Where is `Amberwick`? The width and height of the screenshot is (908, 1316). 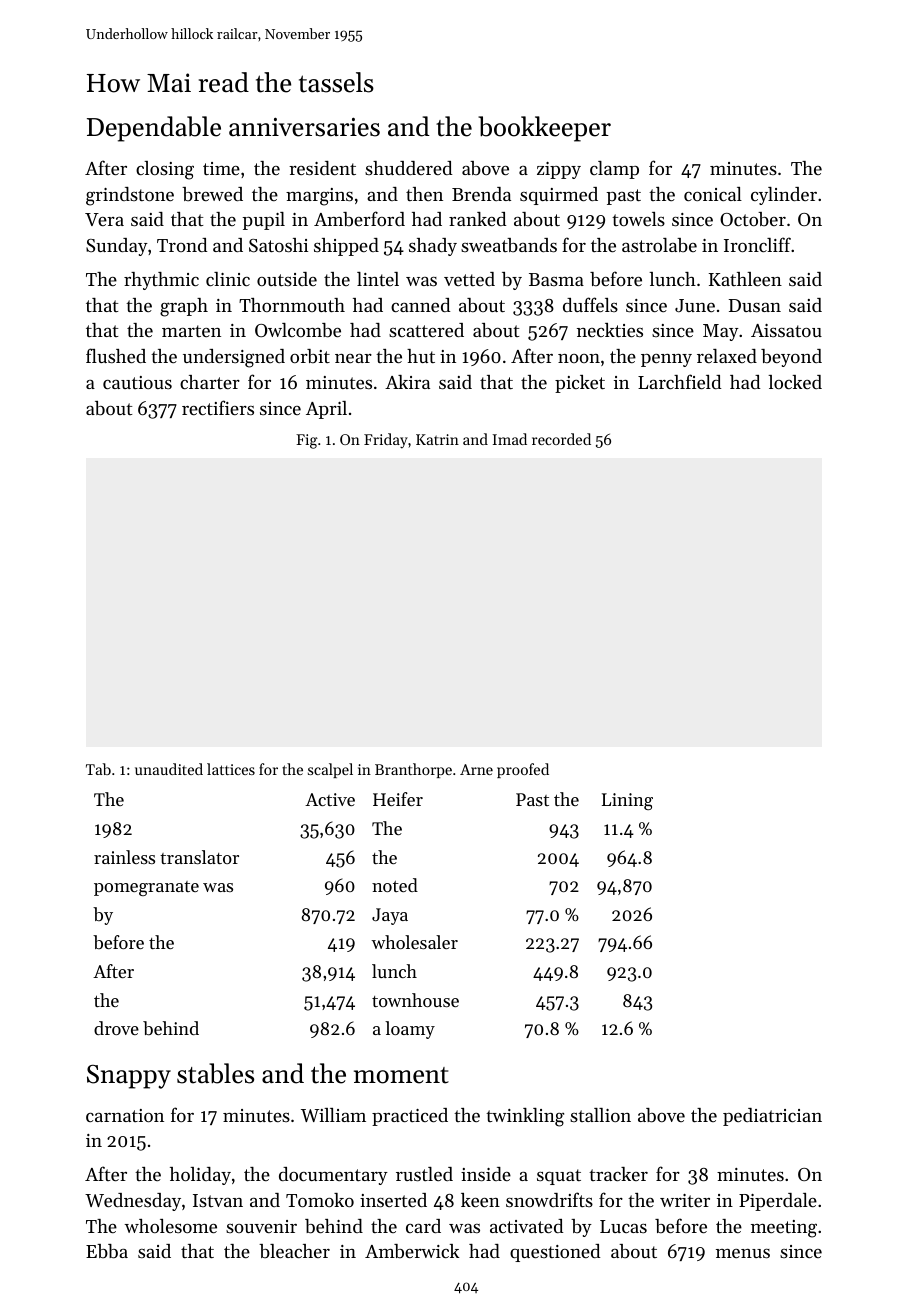 Amberwick is located at coordinates (412, 1251).
